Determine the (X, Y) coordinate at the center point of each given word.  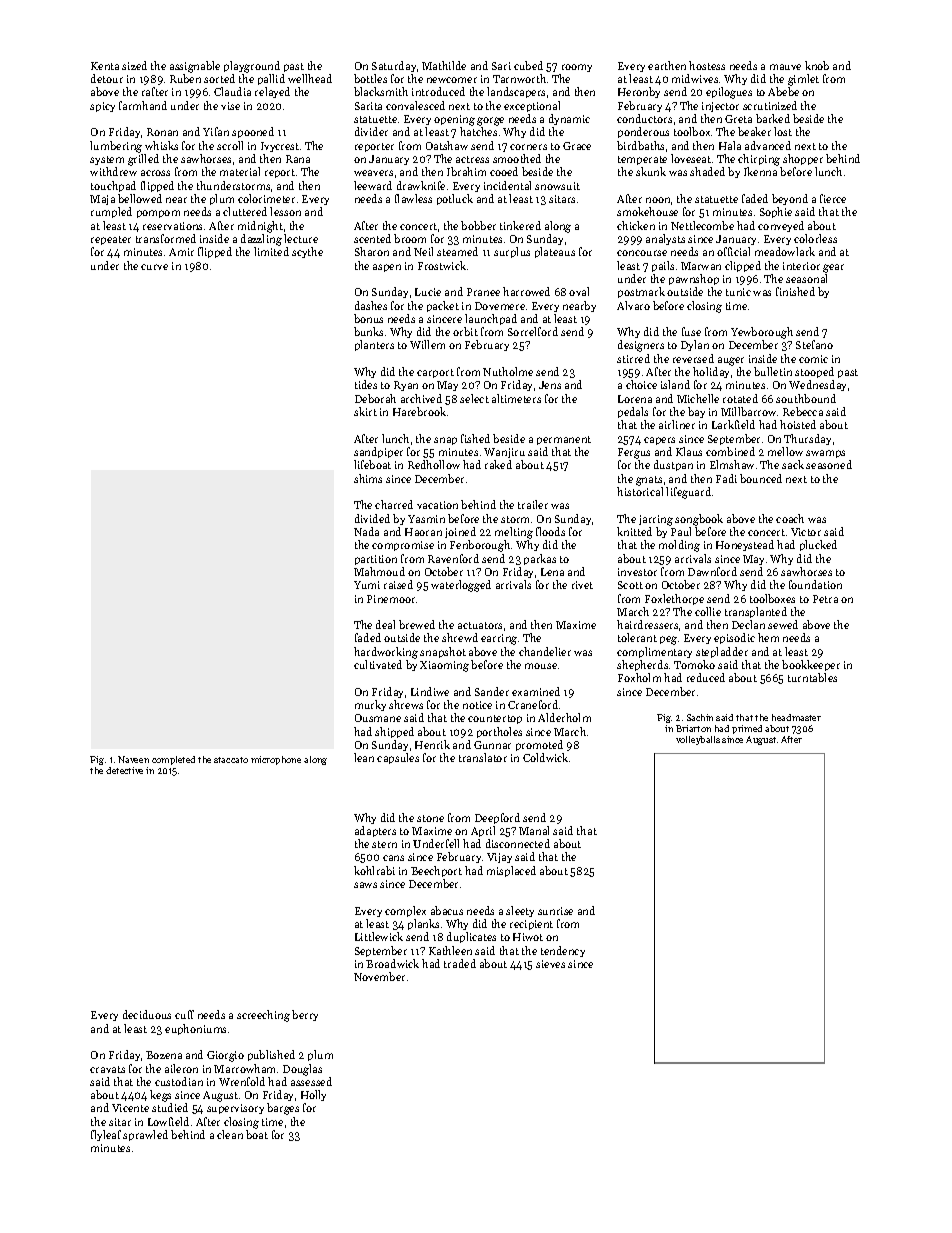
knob (817, 65)
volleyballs (698, 740)
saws (365, 885)
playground (252, 67)
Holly (313, 1095)
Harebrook (419, 411)
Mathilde (444, 65)
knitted (634, 531)
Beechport (436, 871)
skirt (365, 411)
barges (283, 1109)
